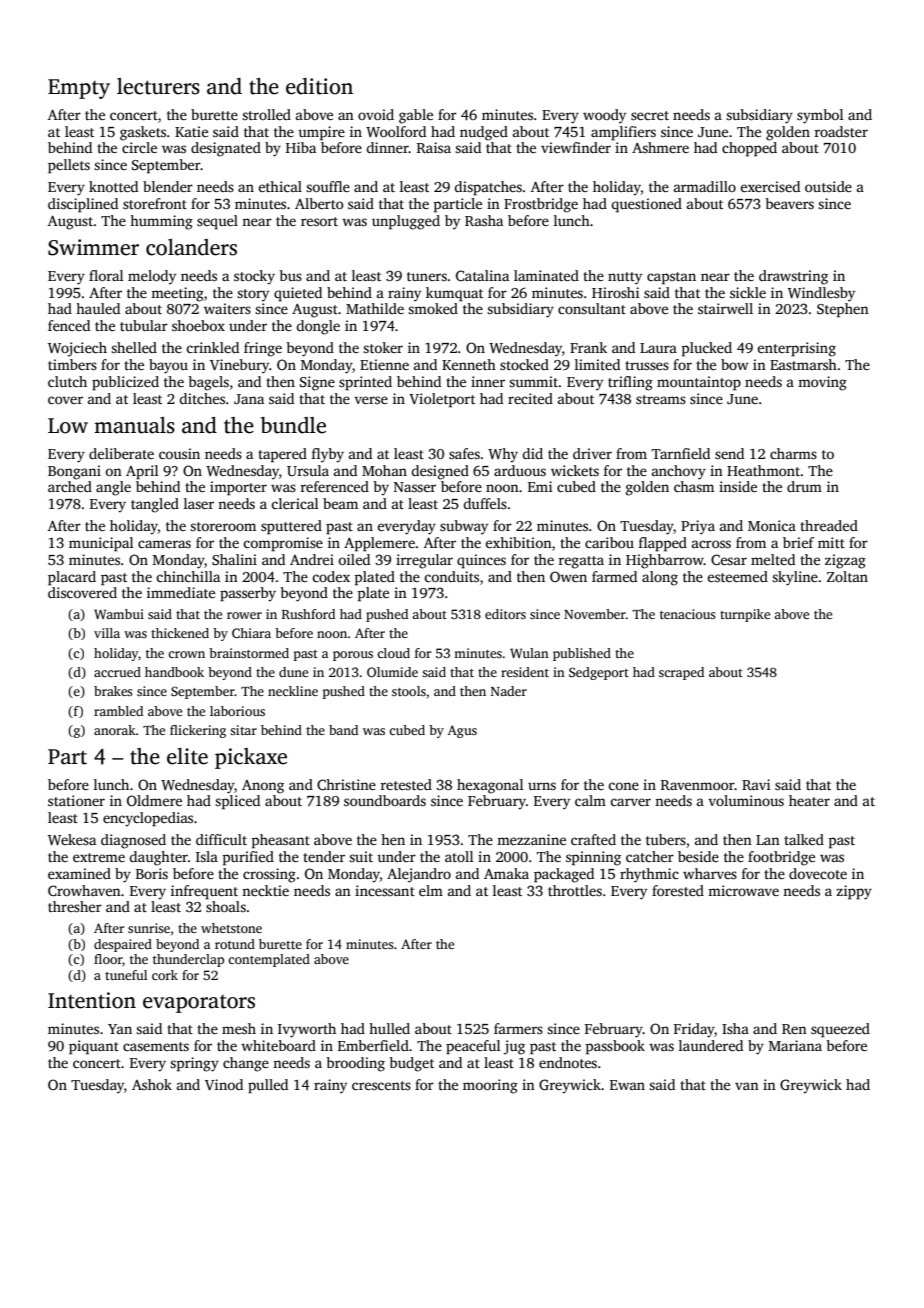 The image size is (924, 1308). Describe the element at coordinates (319, 86) in the screenshot. I see `edition` at that location.
